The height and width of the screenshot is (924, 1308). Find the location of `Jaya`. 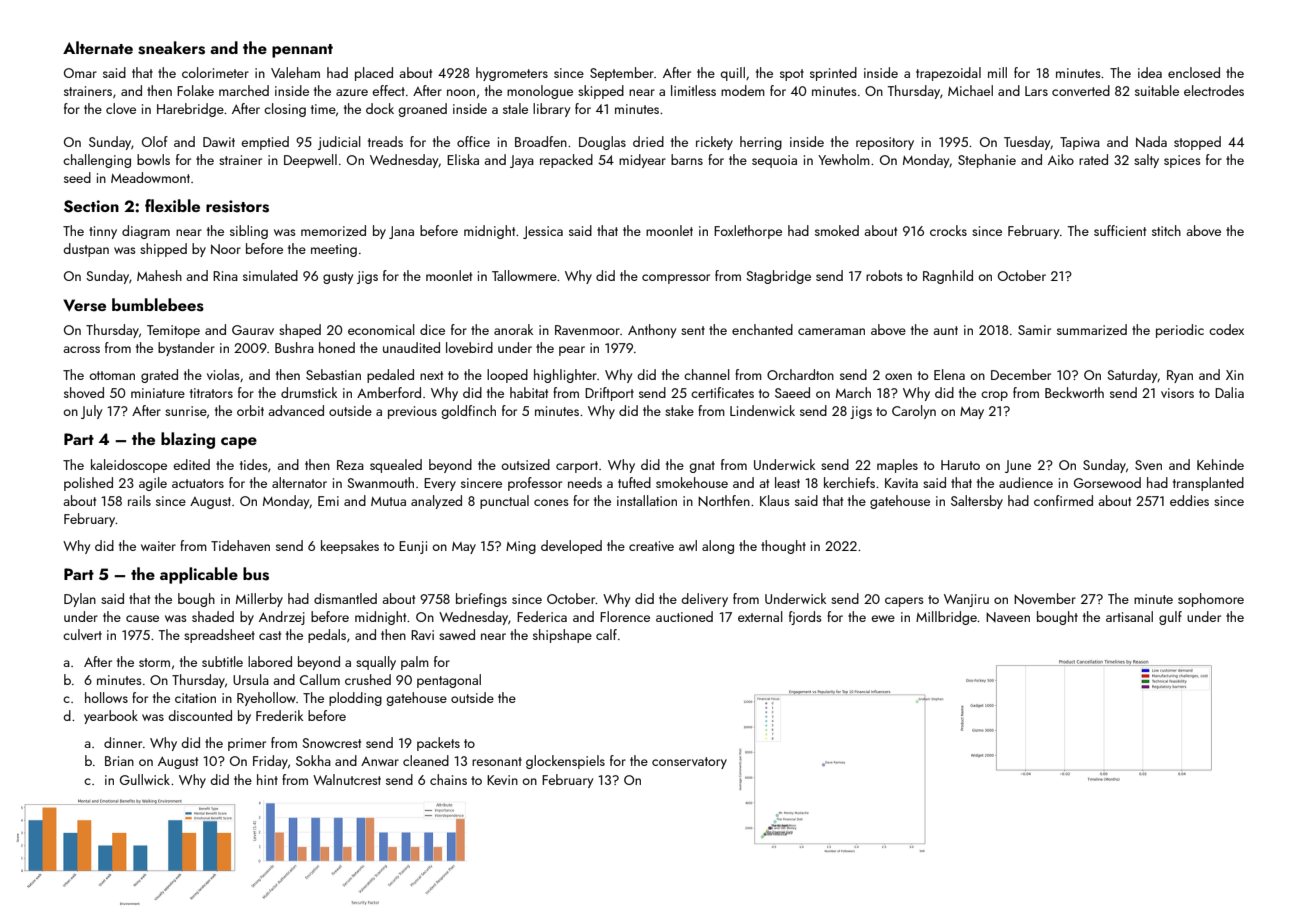

Jaya is located at coordinates (522, 161).
